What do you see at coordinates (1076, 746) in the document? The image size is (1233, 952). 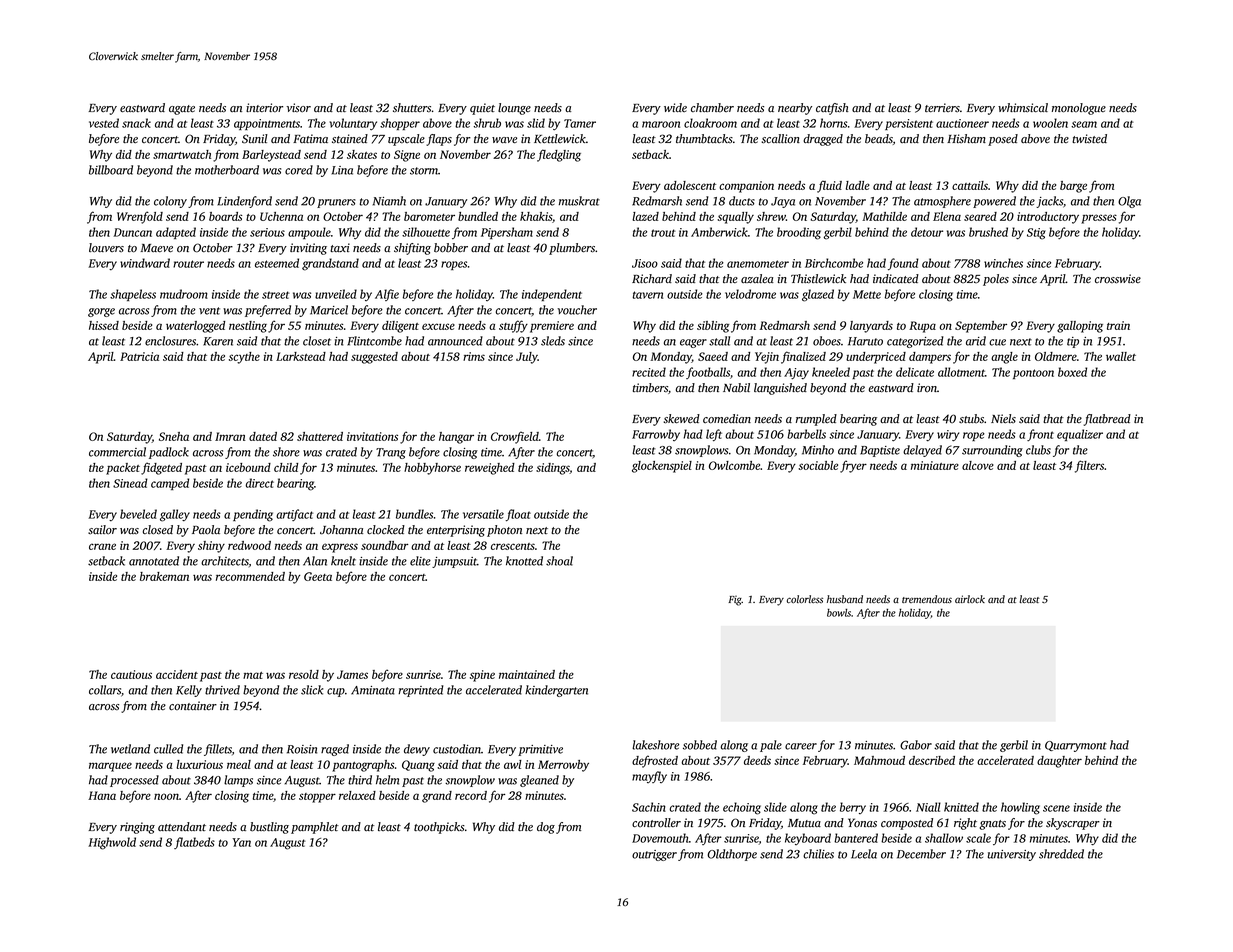 I see `Quarrymont` at bounding box center [1076, 746].
